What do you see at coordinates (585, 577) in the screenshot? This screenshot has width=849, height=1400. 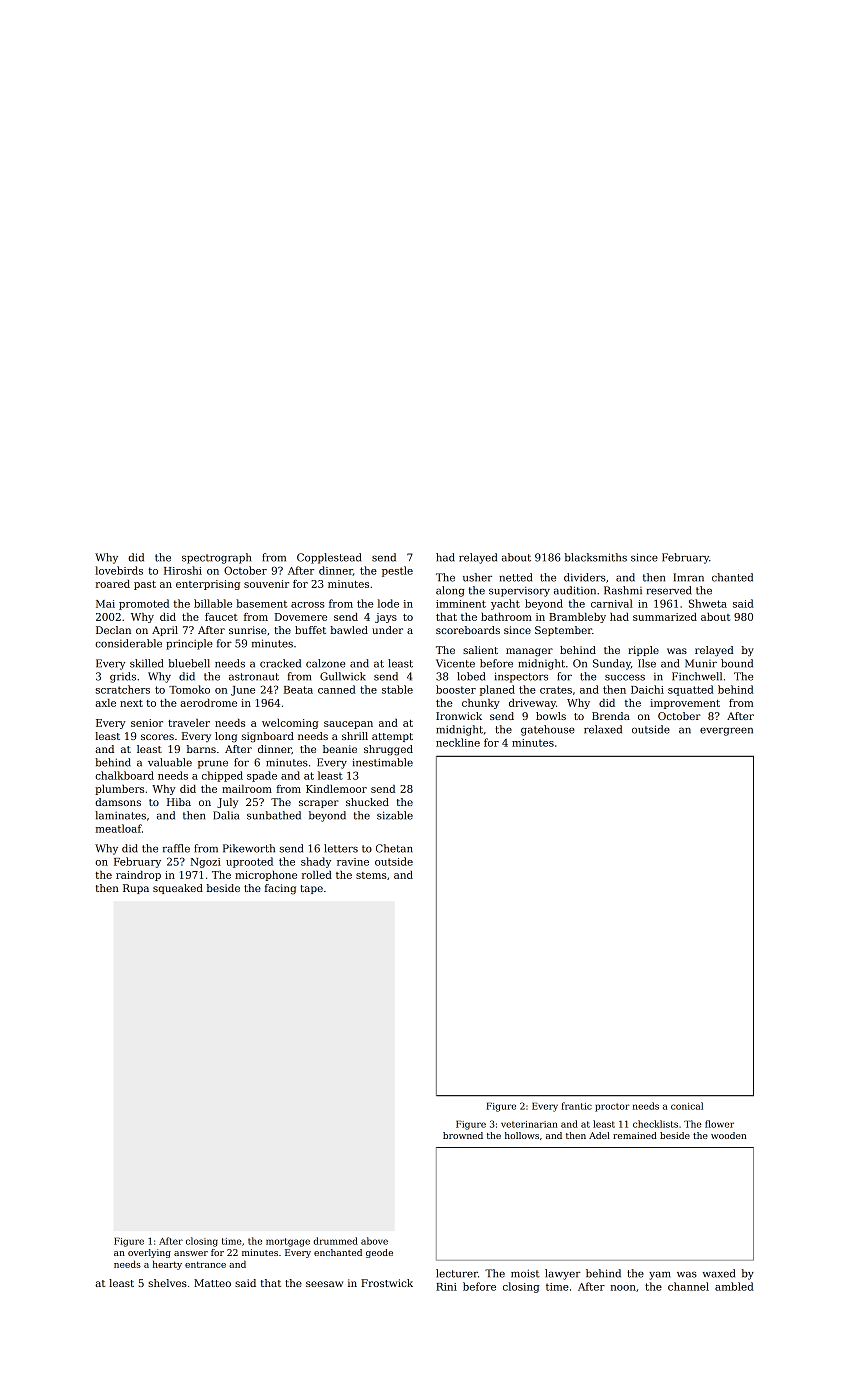 I see `dividers` at bounding box center [585, 577].
